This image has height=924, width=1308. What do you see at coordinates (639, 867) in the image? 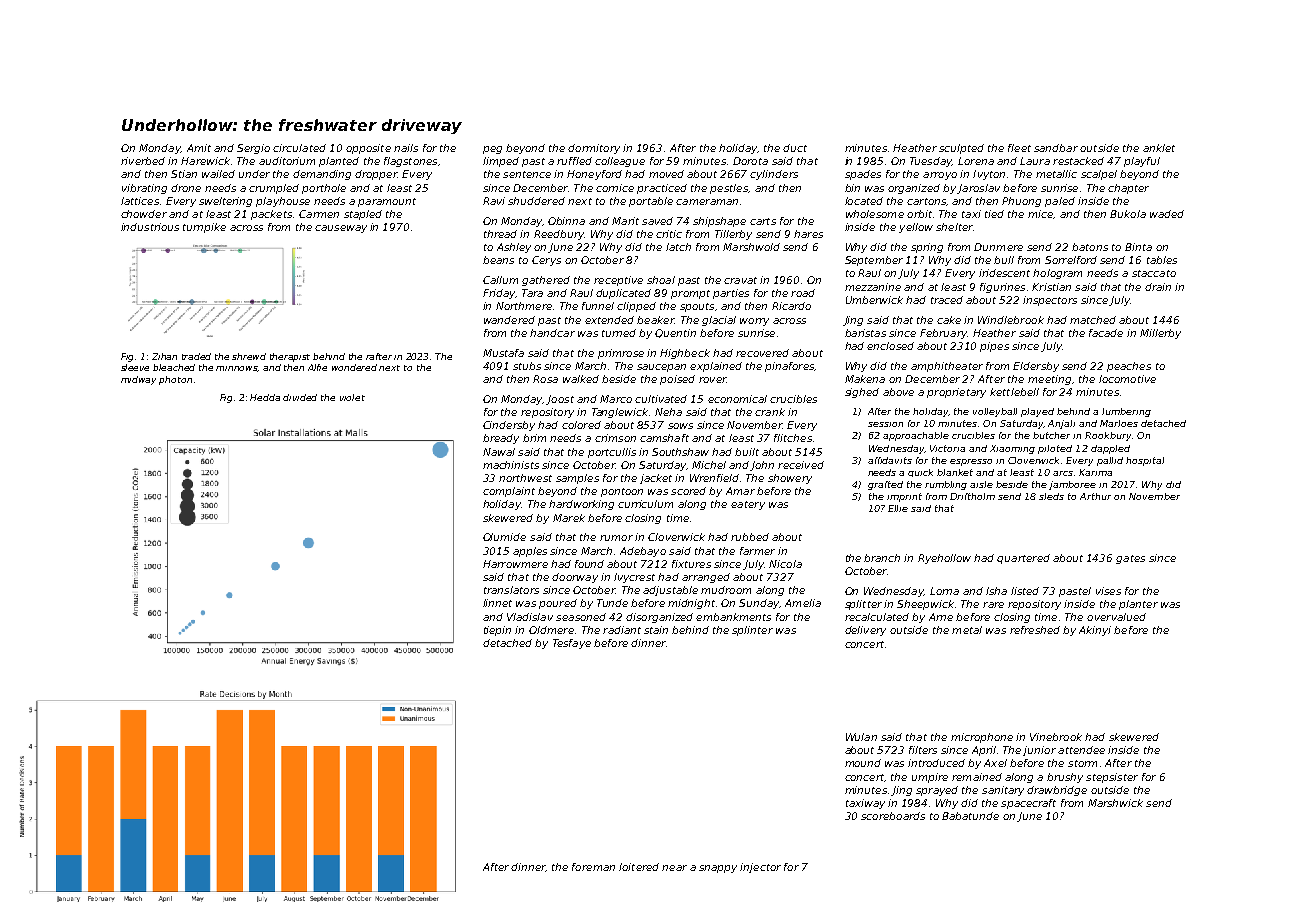
I see `loitered` at bounding box center [639, 867].
